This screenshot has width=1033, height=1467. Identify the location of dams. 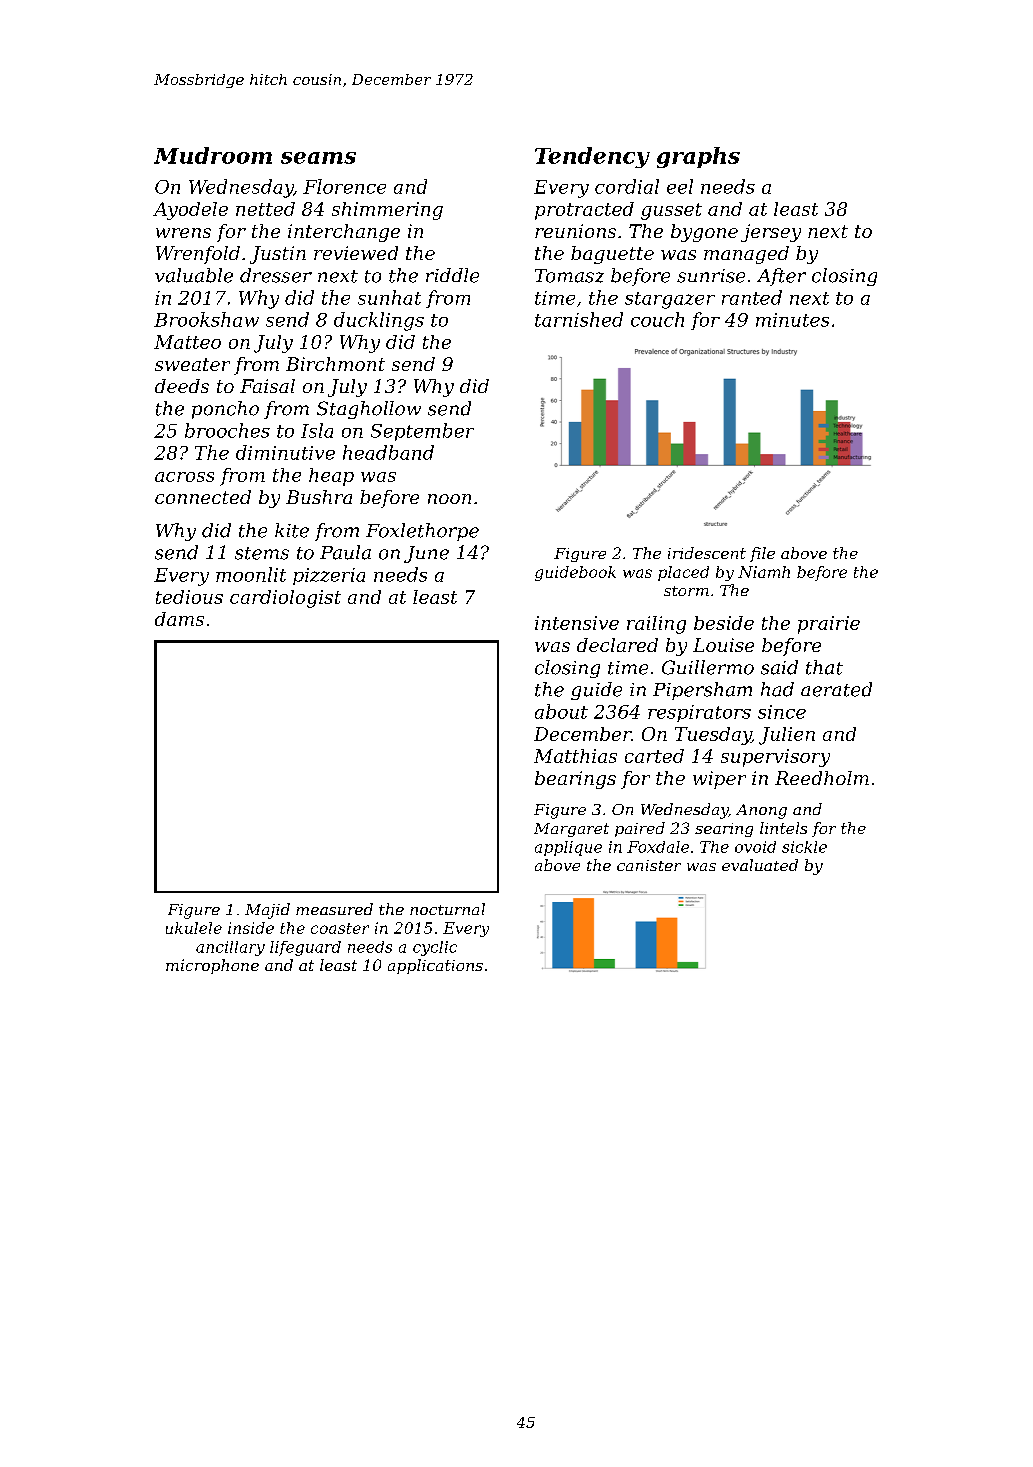
(179, 619).
